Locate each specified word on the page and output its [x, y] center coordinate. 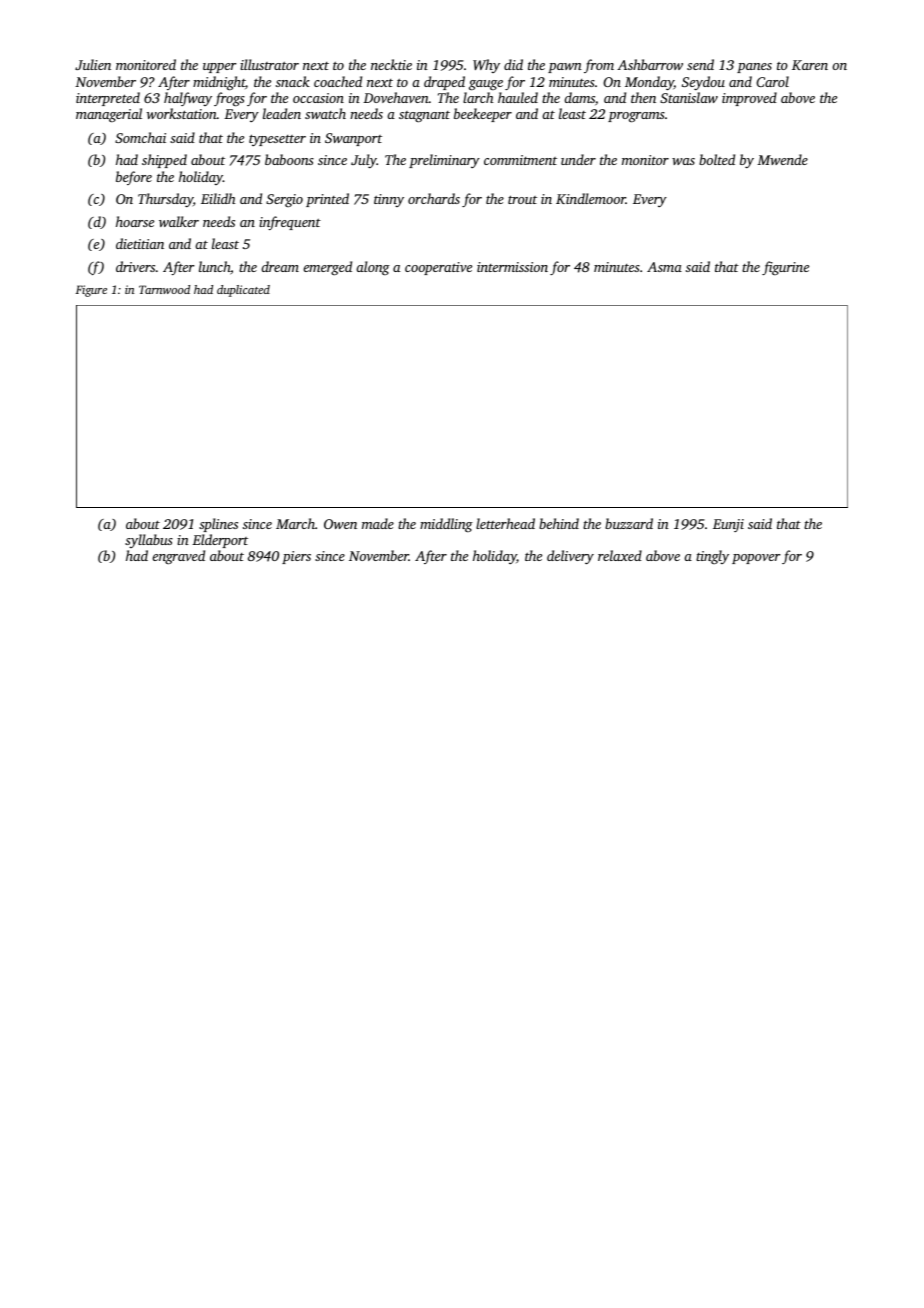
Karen [810, 65]
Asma [664, 267]
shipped [164, 161]
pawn [565, 68]
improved [749, 99]
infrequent [290, 223]
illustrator [269, 64]
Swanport [353, 139]
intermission [512, 267]
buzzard [629, 523]
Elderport [220, 541]
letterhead [505, 523]
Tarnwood [164, 289]
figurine [785, 268]
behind [559, 523]
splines [218, 525]
